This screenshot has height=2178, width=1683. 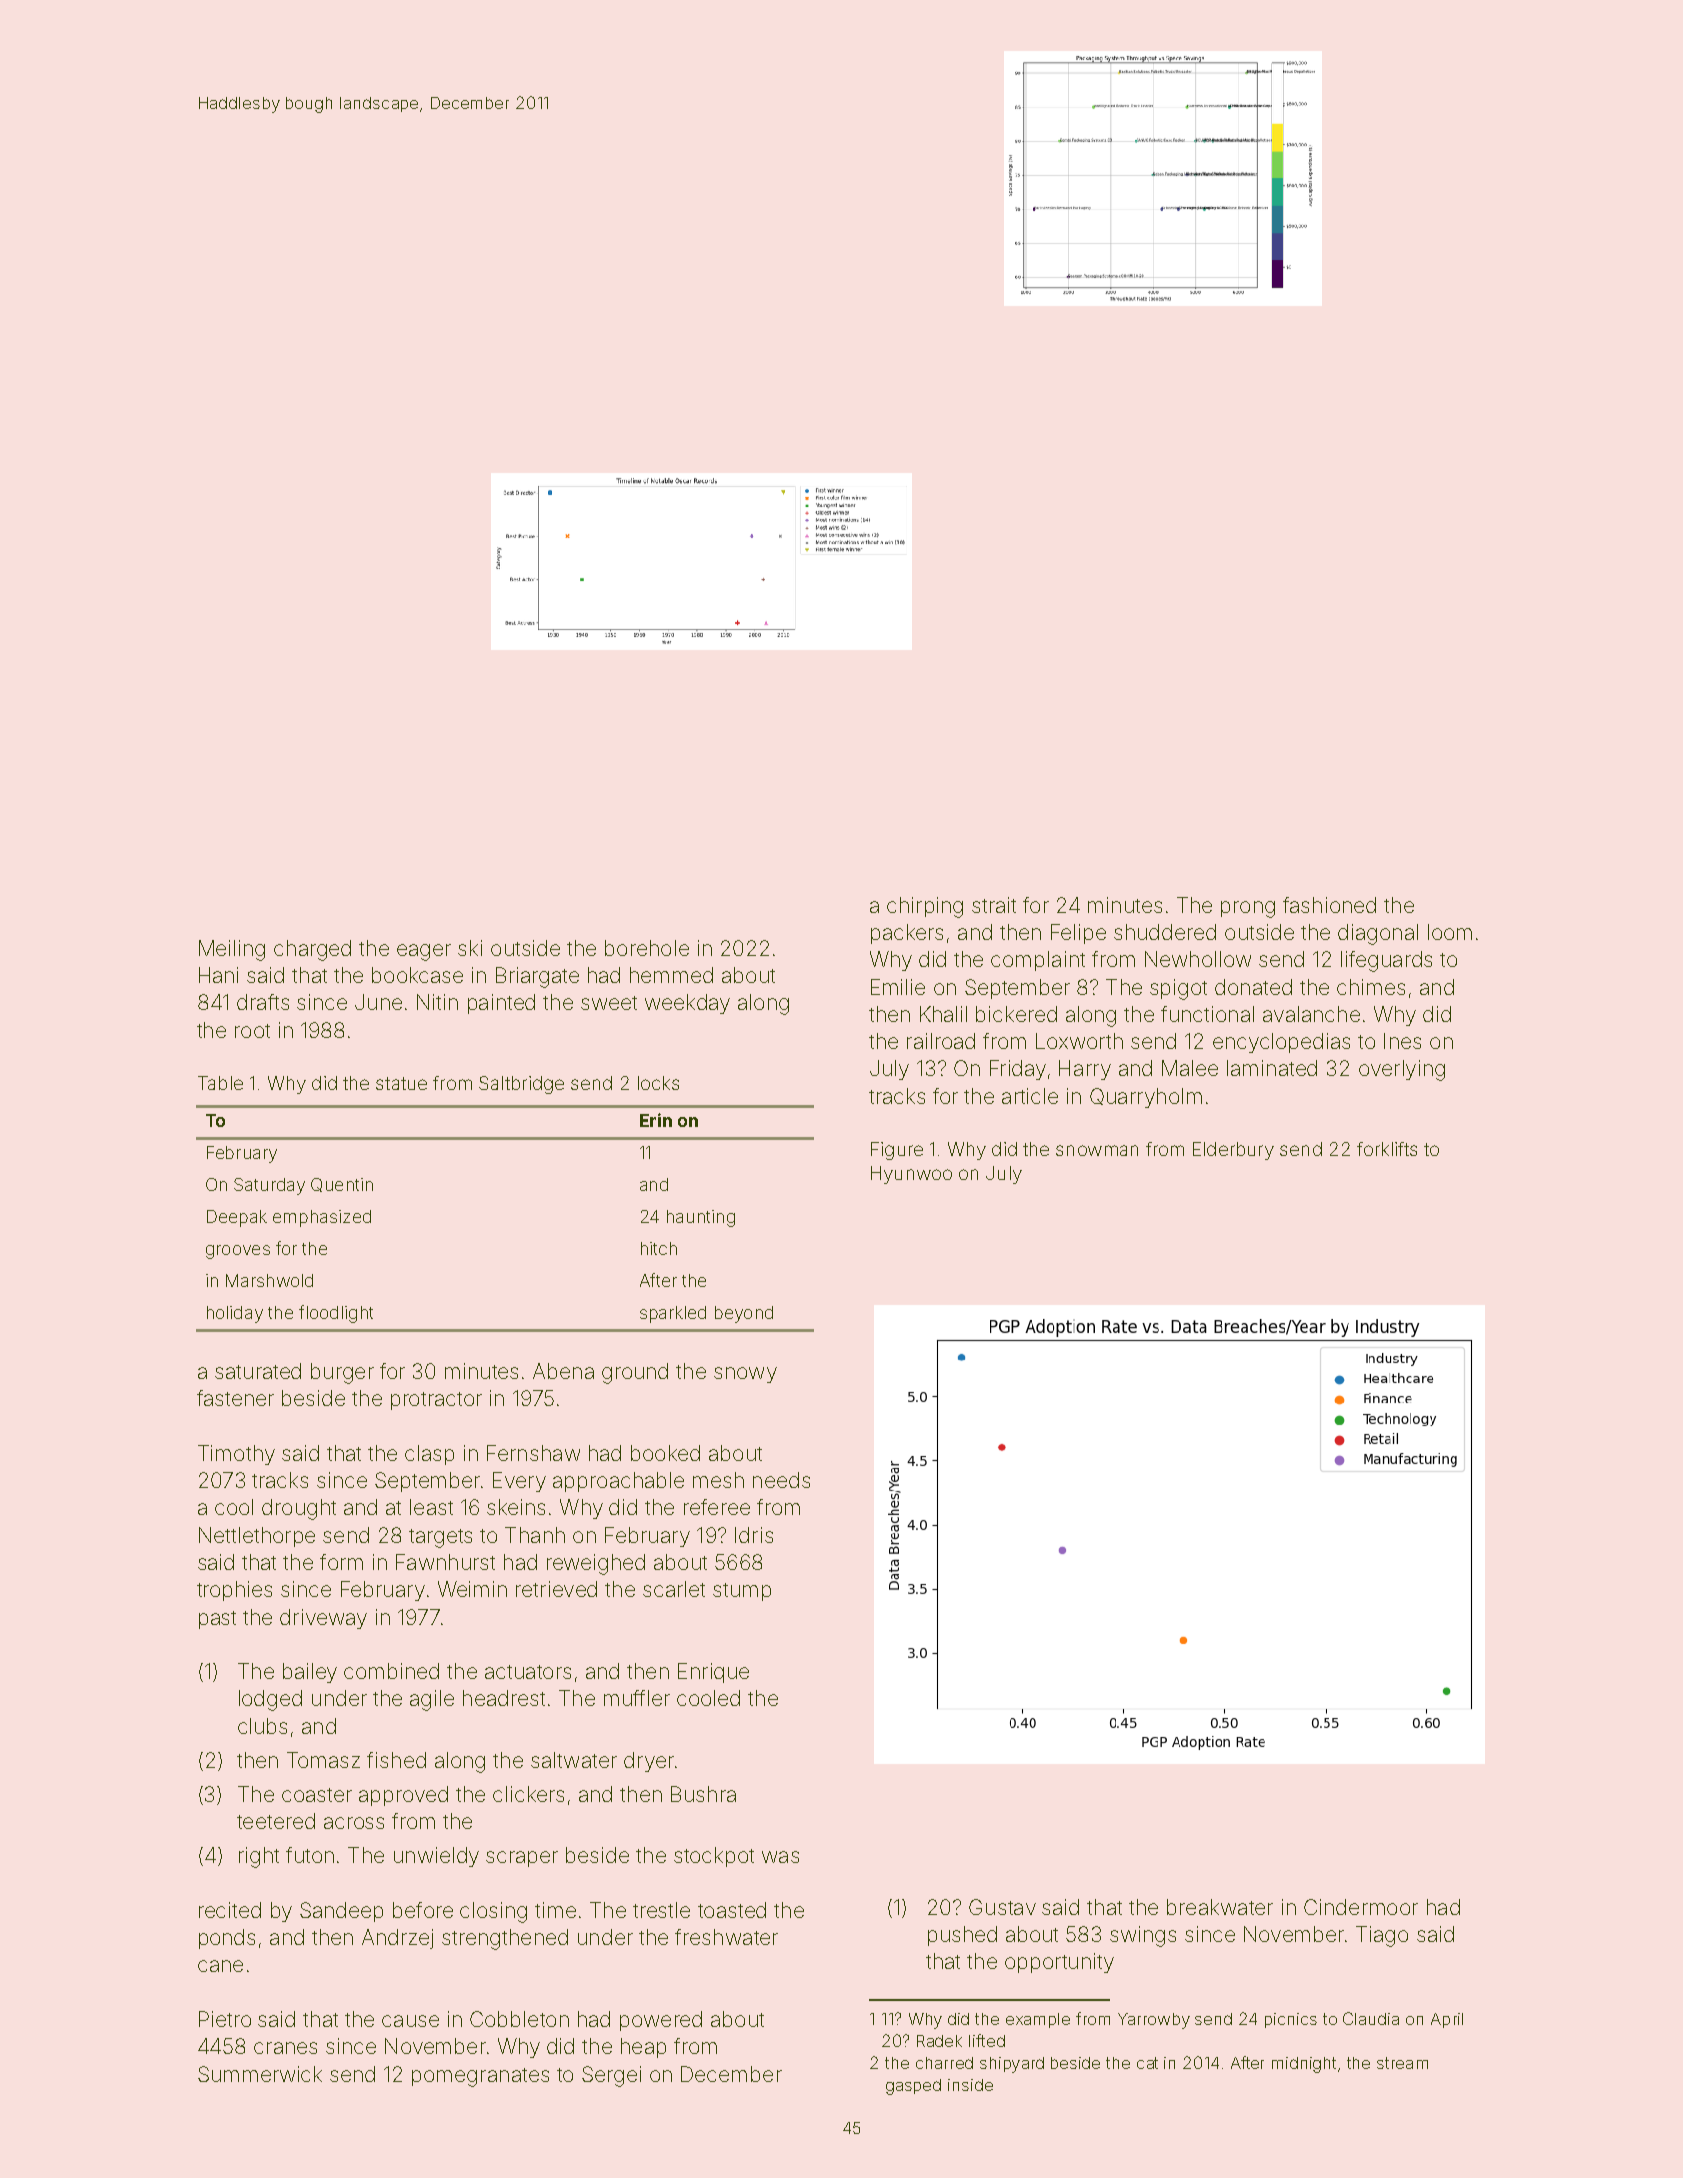 What do you see at coordinates (925, 907) in the screenshot?
I see `chirping` at bounding box center [925, 907].
